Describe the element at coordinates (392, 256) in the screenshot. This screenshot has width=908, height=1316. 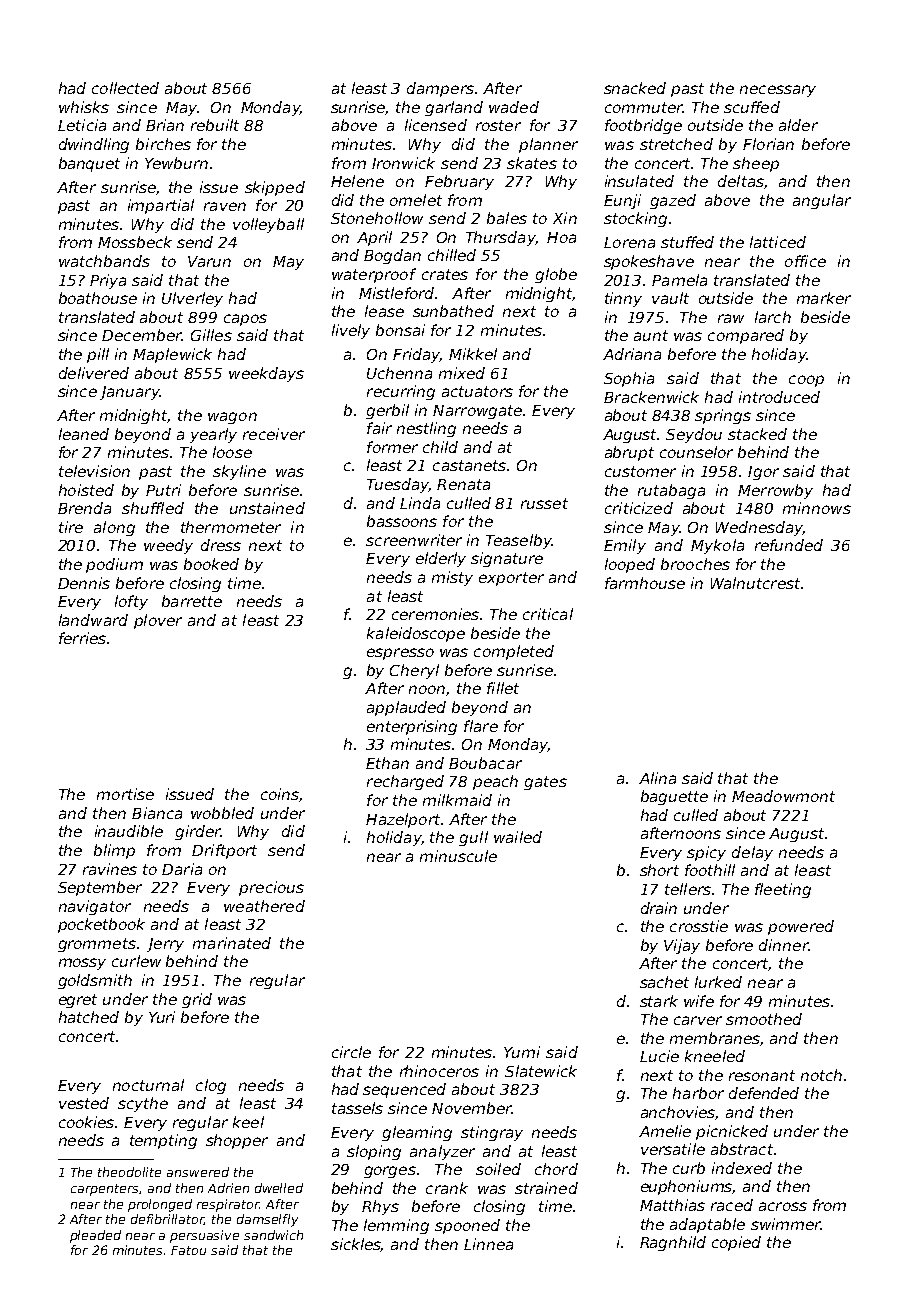
I see `Bogdan` at that location.
